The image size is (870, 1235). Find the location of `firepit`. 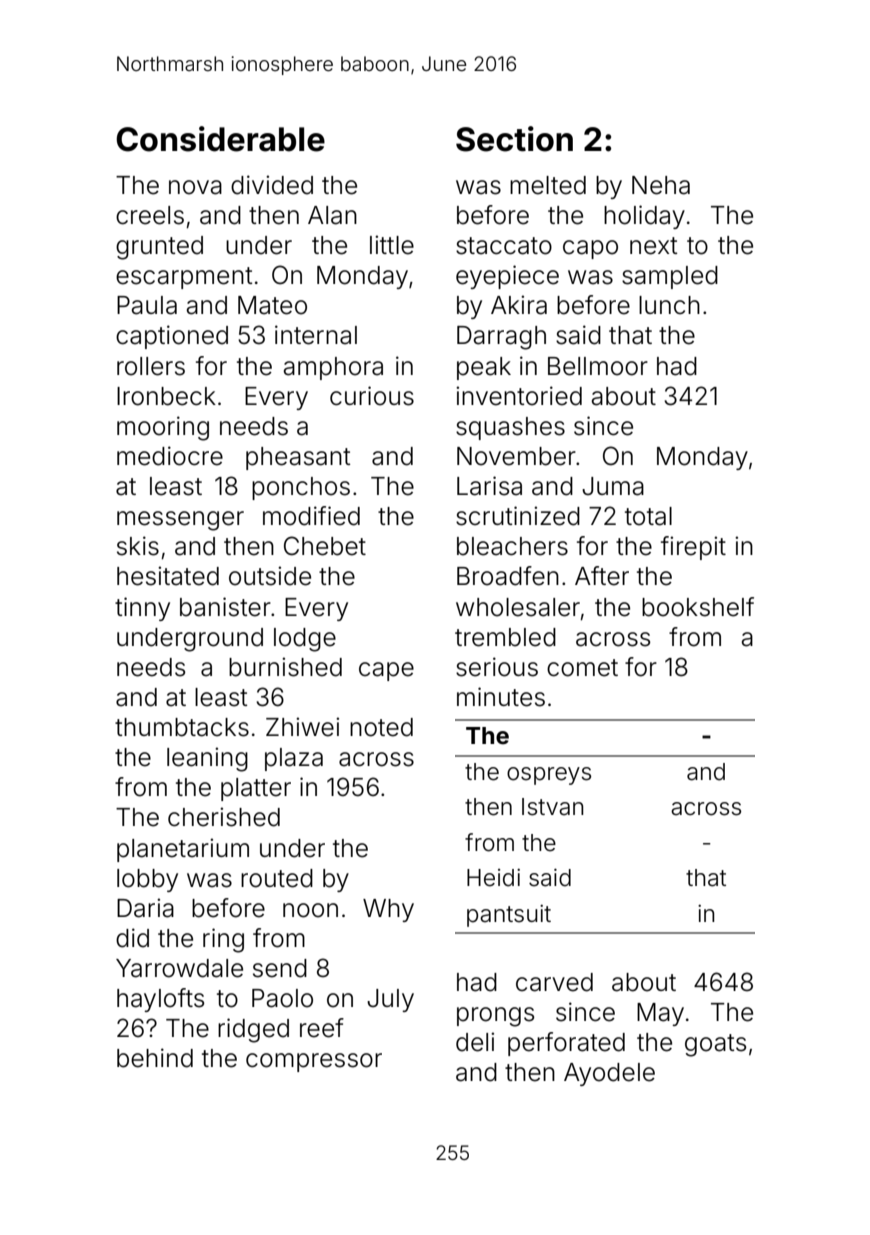

firepit is located at coordinates (693, 548).
